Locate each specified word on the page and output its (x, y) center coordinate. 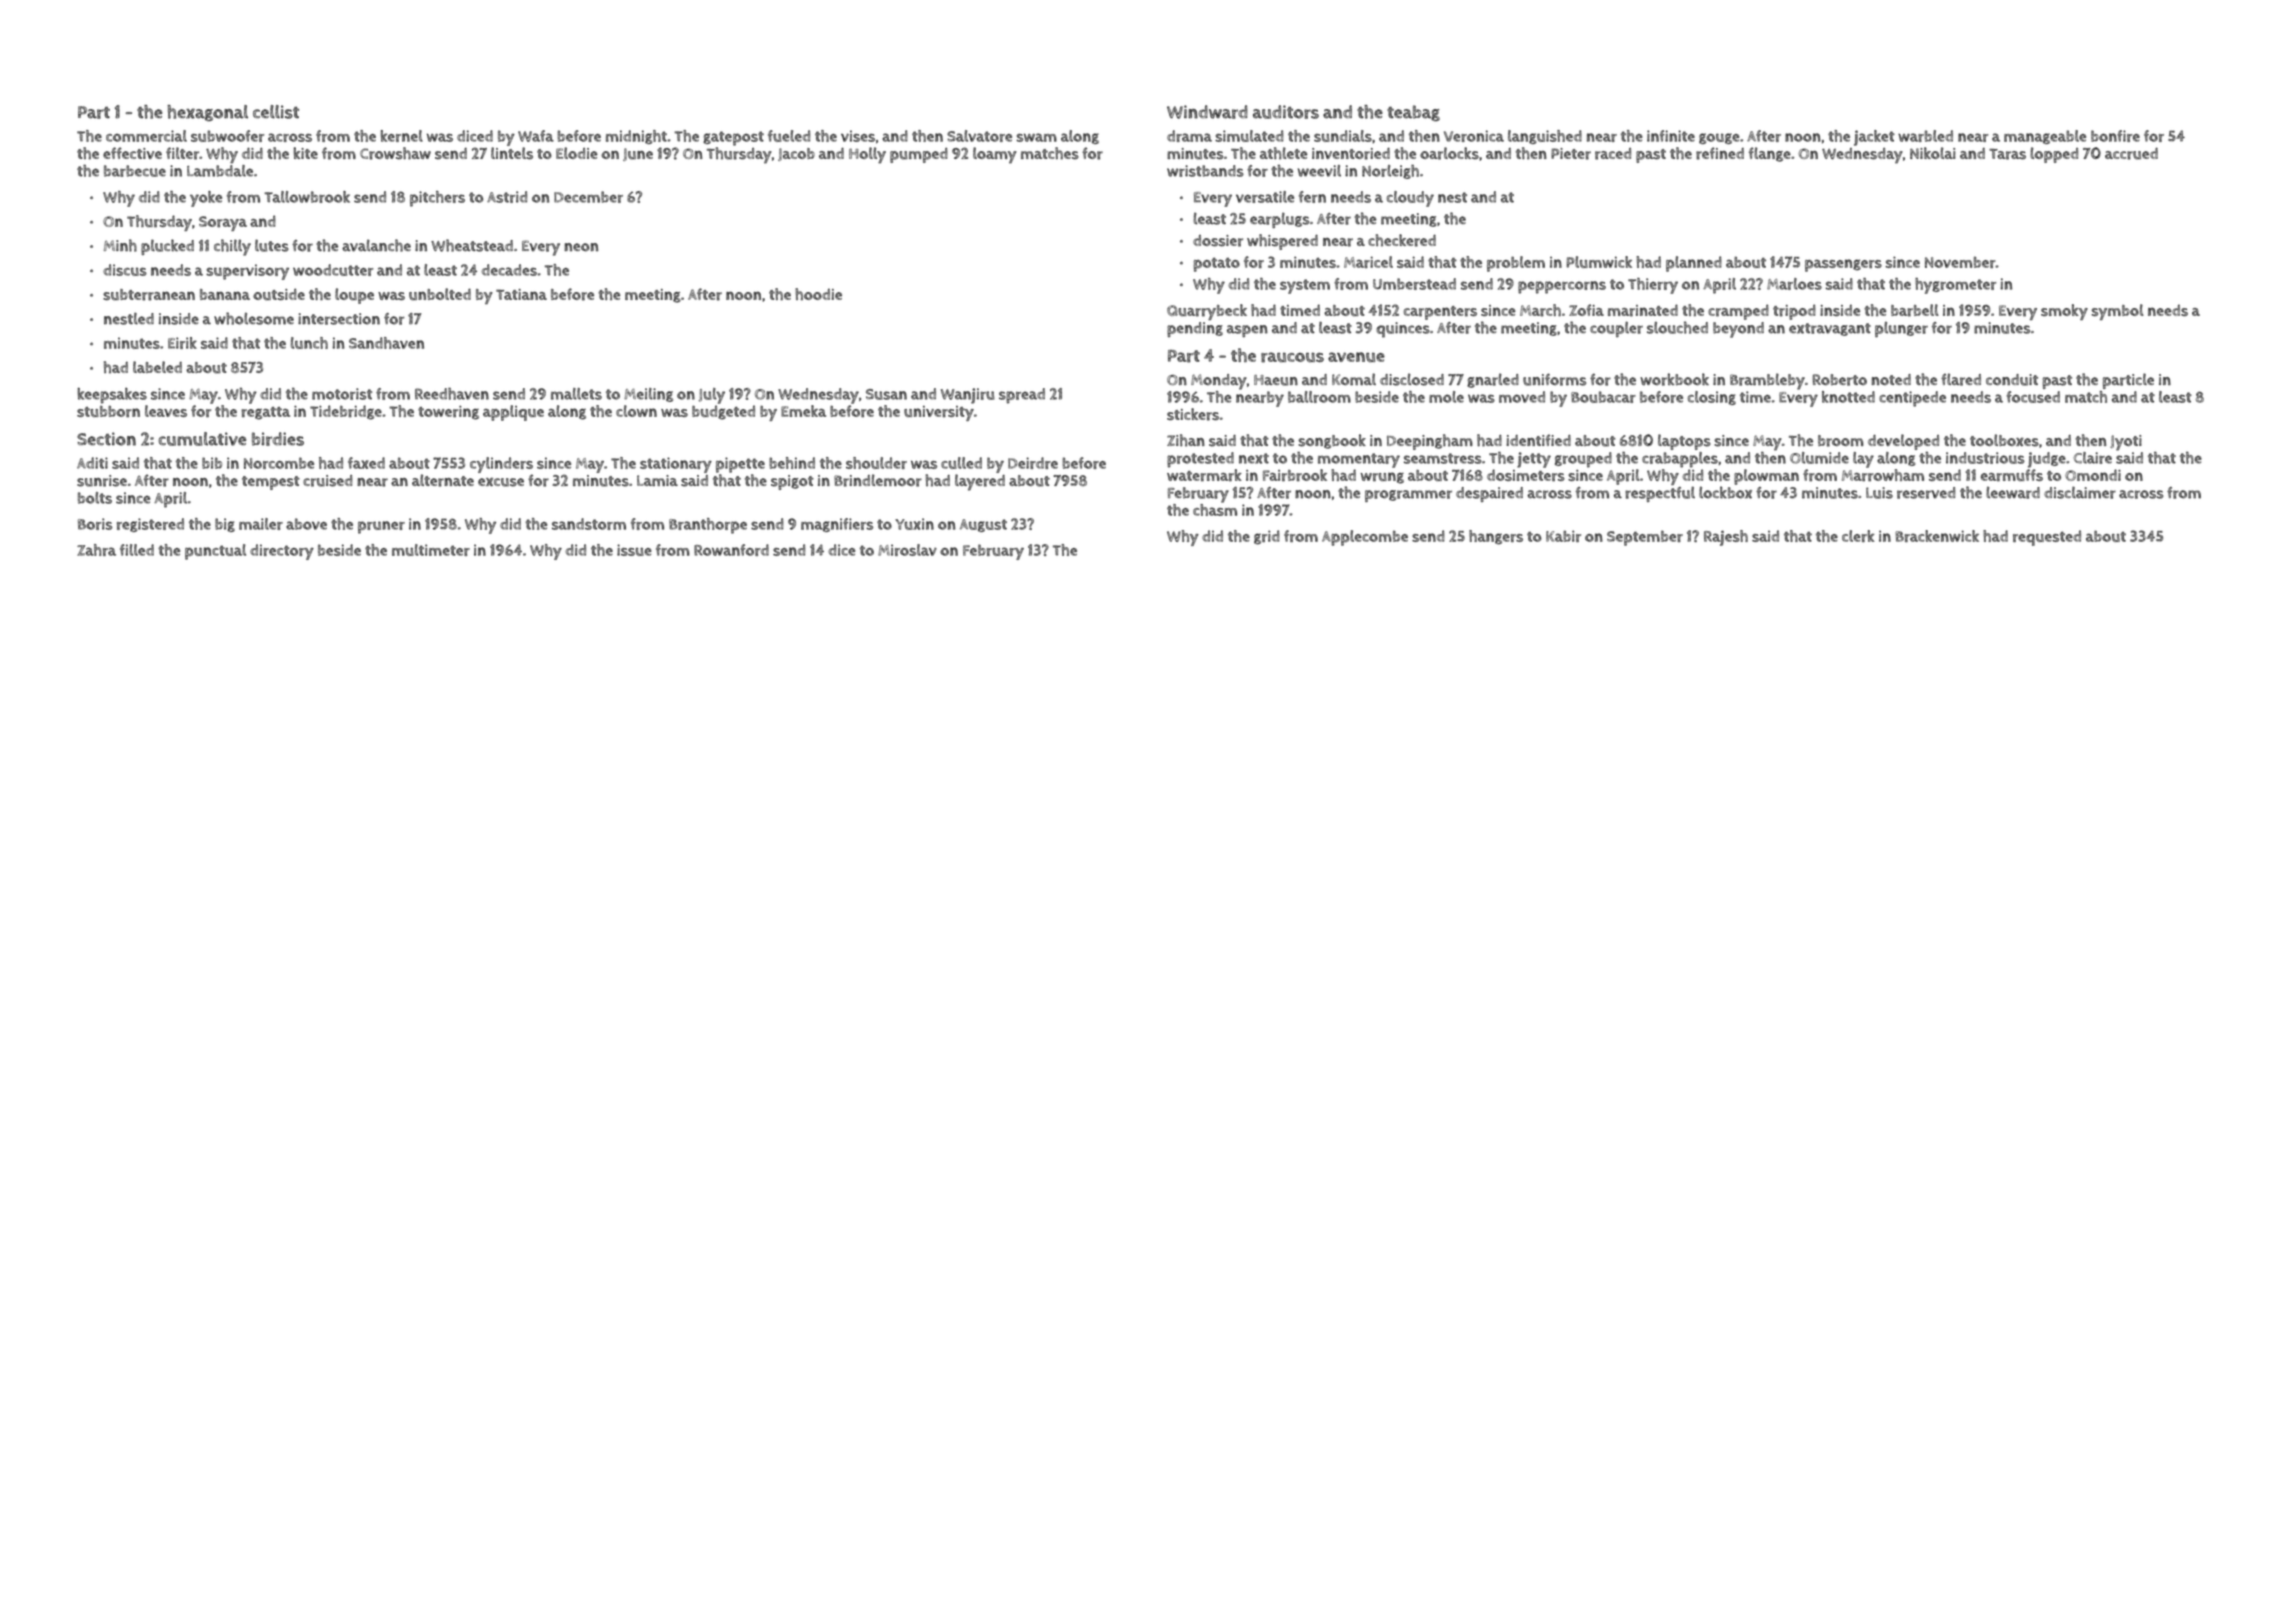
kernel (402, 136)
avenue (1356, 357)
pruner (381, 527)
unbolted (440, 294)
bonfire (2115, 136)
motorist (342, 394)
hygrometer (1955, 286)
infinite (1671, 136)
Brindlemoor (878, 480)
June (638, 154)
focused (2033, 397)
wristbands (1205, 171)
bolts (95, 498)
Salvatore (979, 136)
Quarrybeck (1207, 312)
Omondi (2093, 475)
